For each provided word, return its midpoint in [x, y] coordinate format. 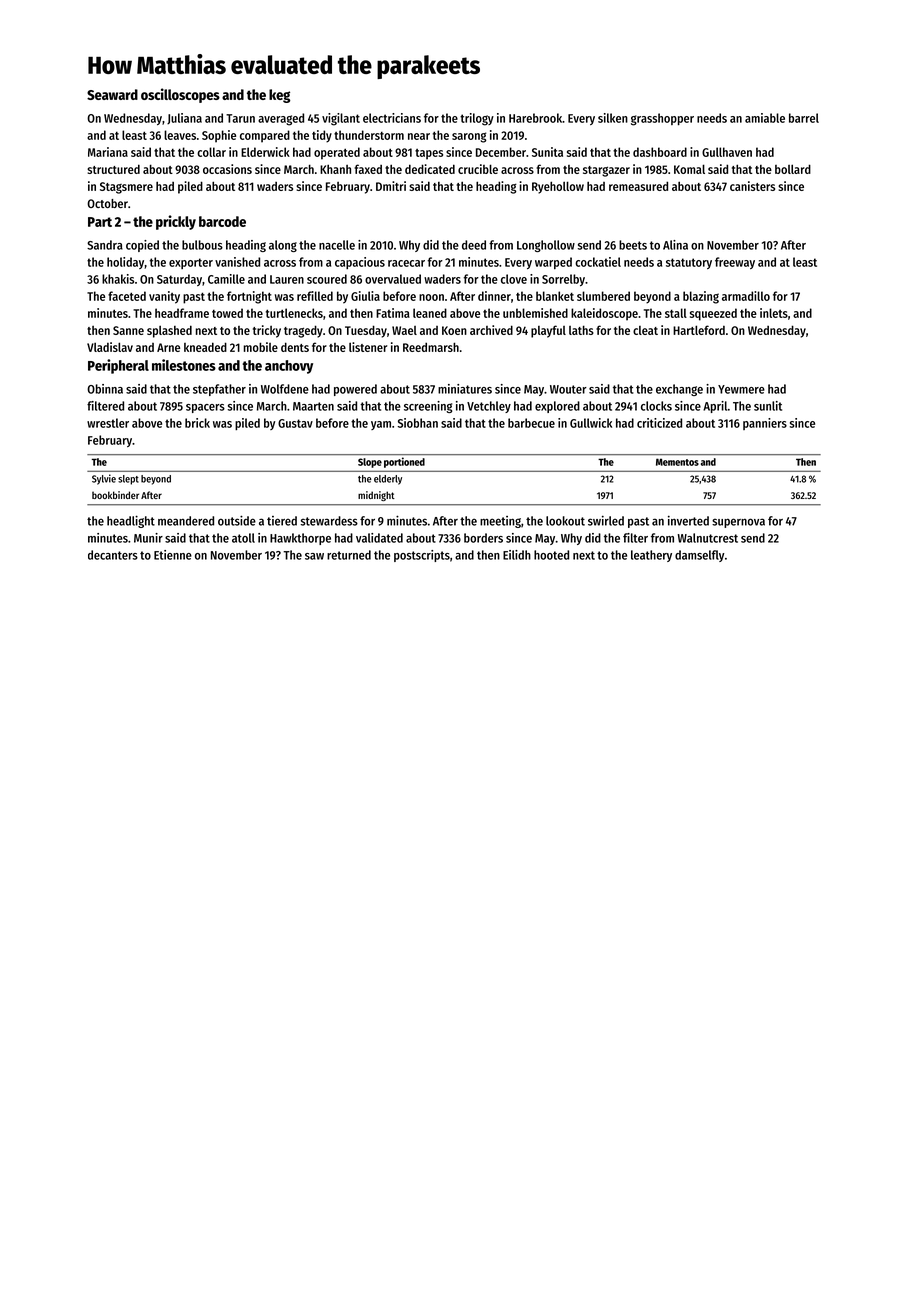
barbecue [531, 423]
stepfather [219, 390]
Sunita [547, 152]
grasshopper [662, 119]
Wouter [568, 389]
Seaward [112, 94]
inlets [774, 313]
